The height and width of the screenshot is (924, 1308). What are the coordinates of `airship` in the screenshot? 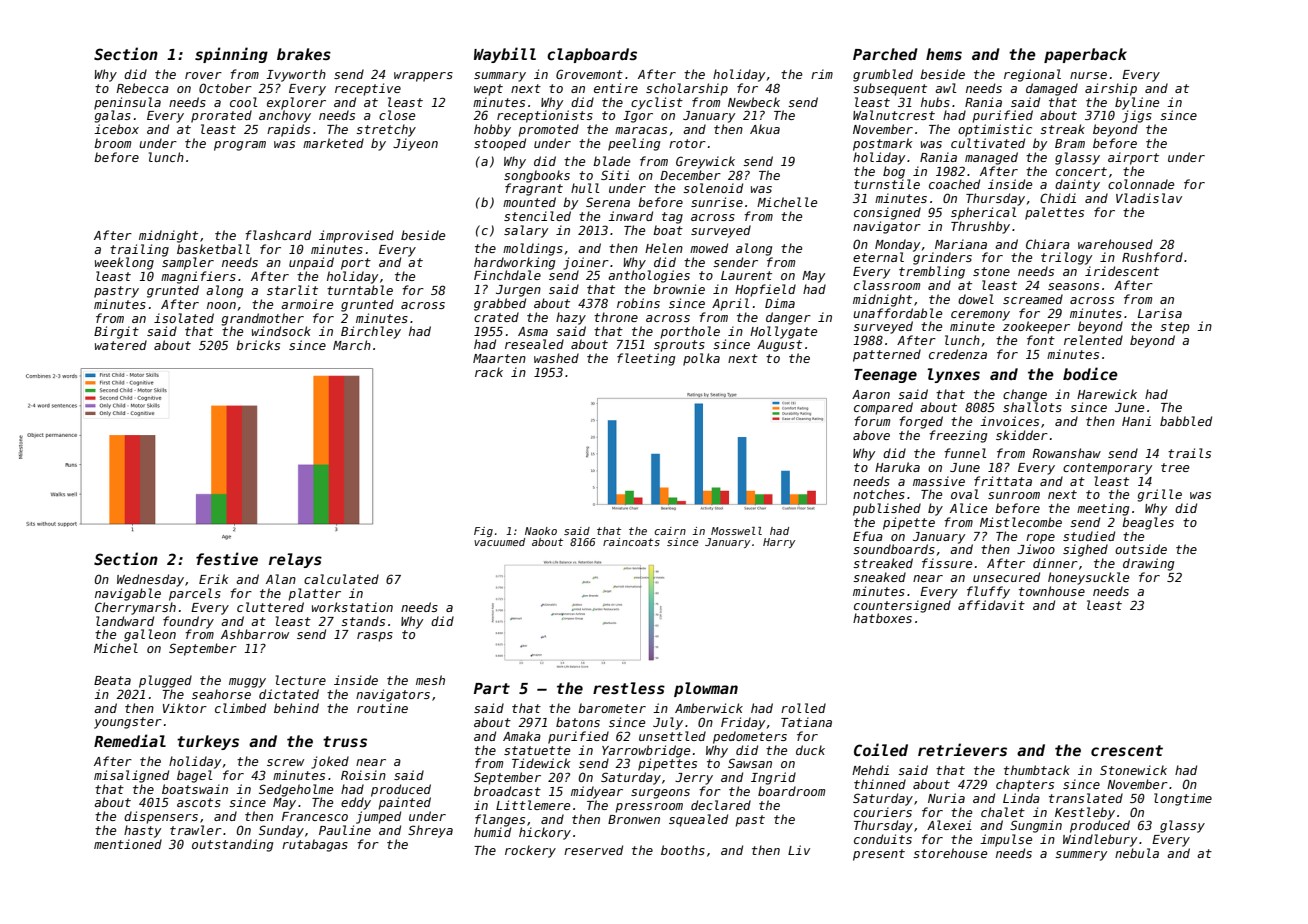 It's located at (1111, 89).
